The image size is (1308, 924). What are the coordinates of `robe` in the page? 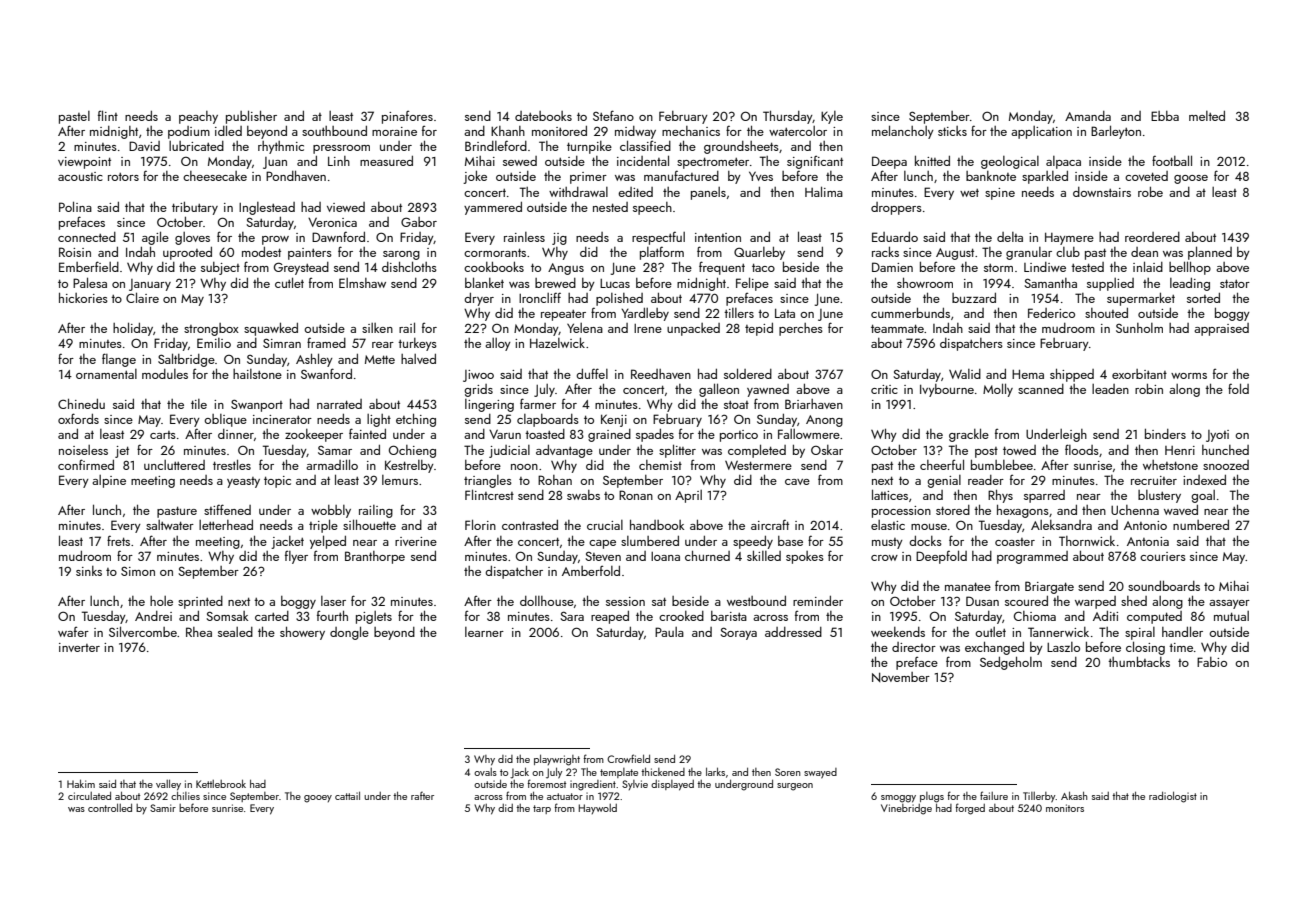 It's located at (1150, 192).
